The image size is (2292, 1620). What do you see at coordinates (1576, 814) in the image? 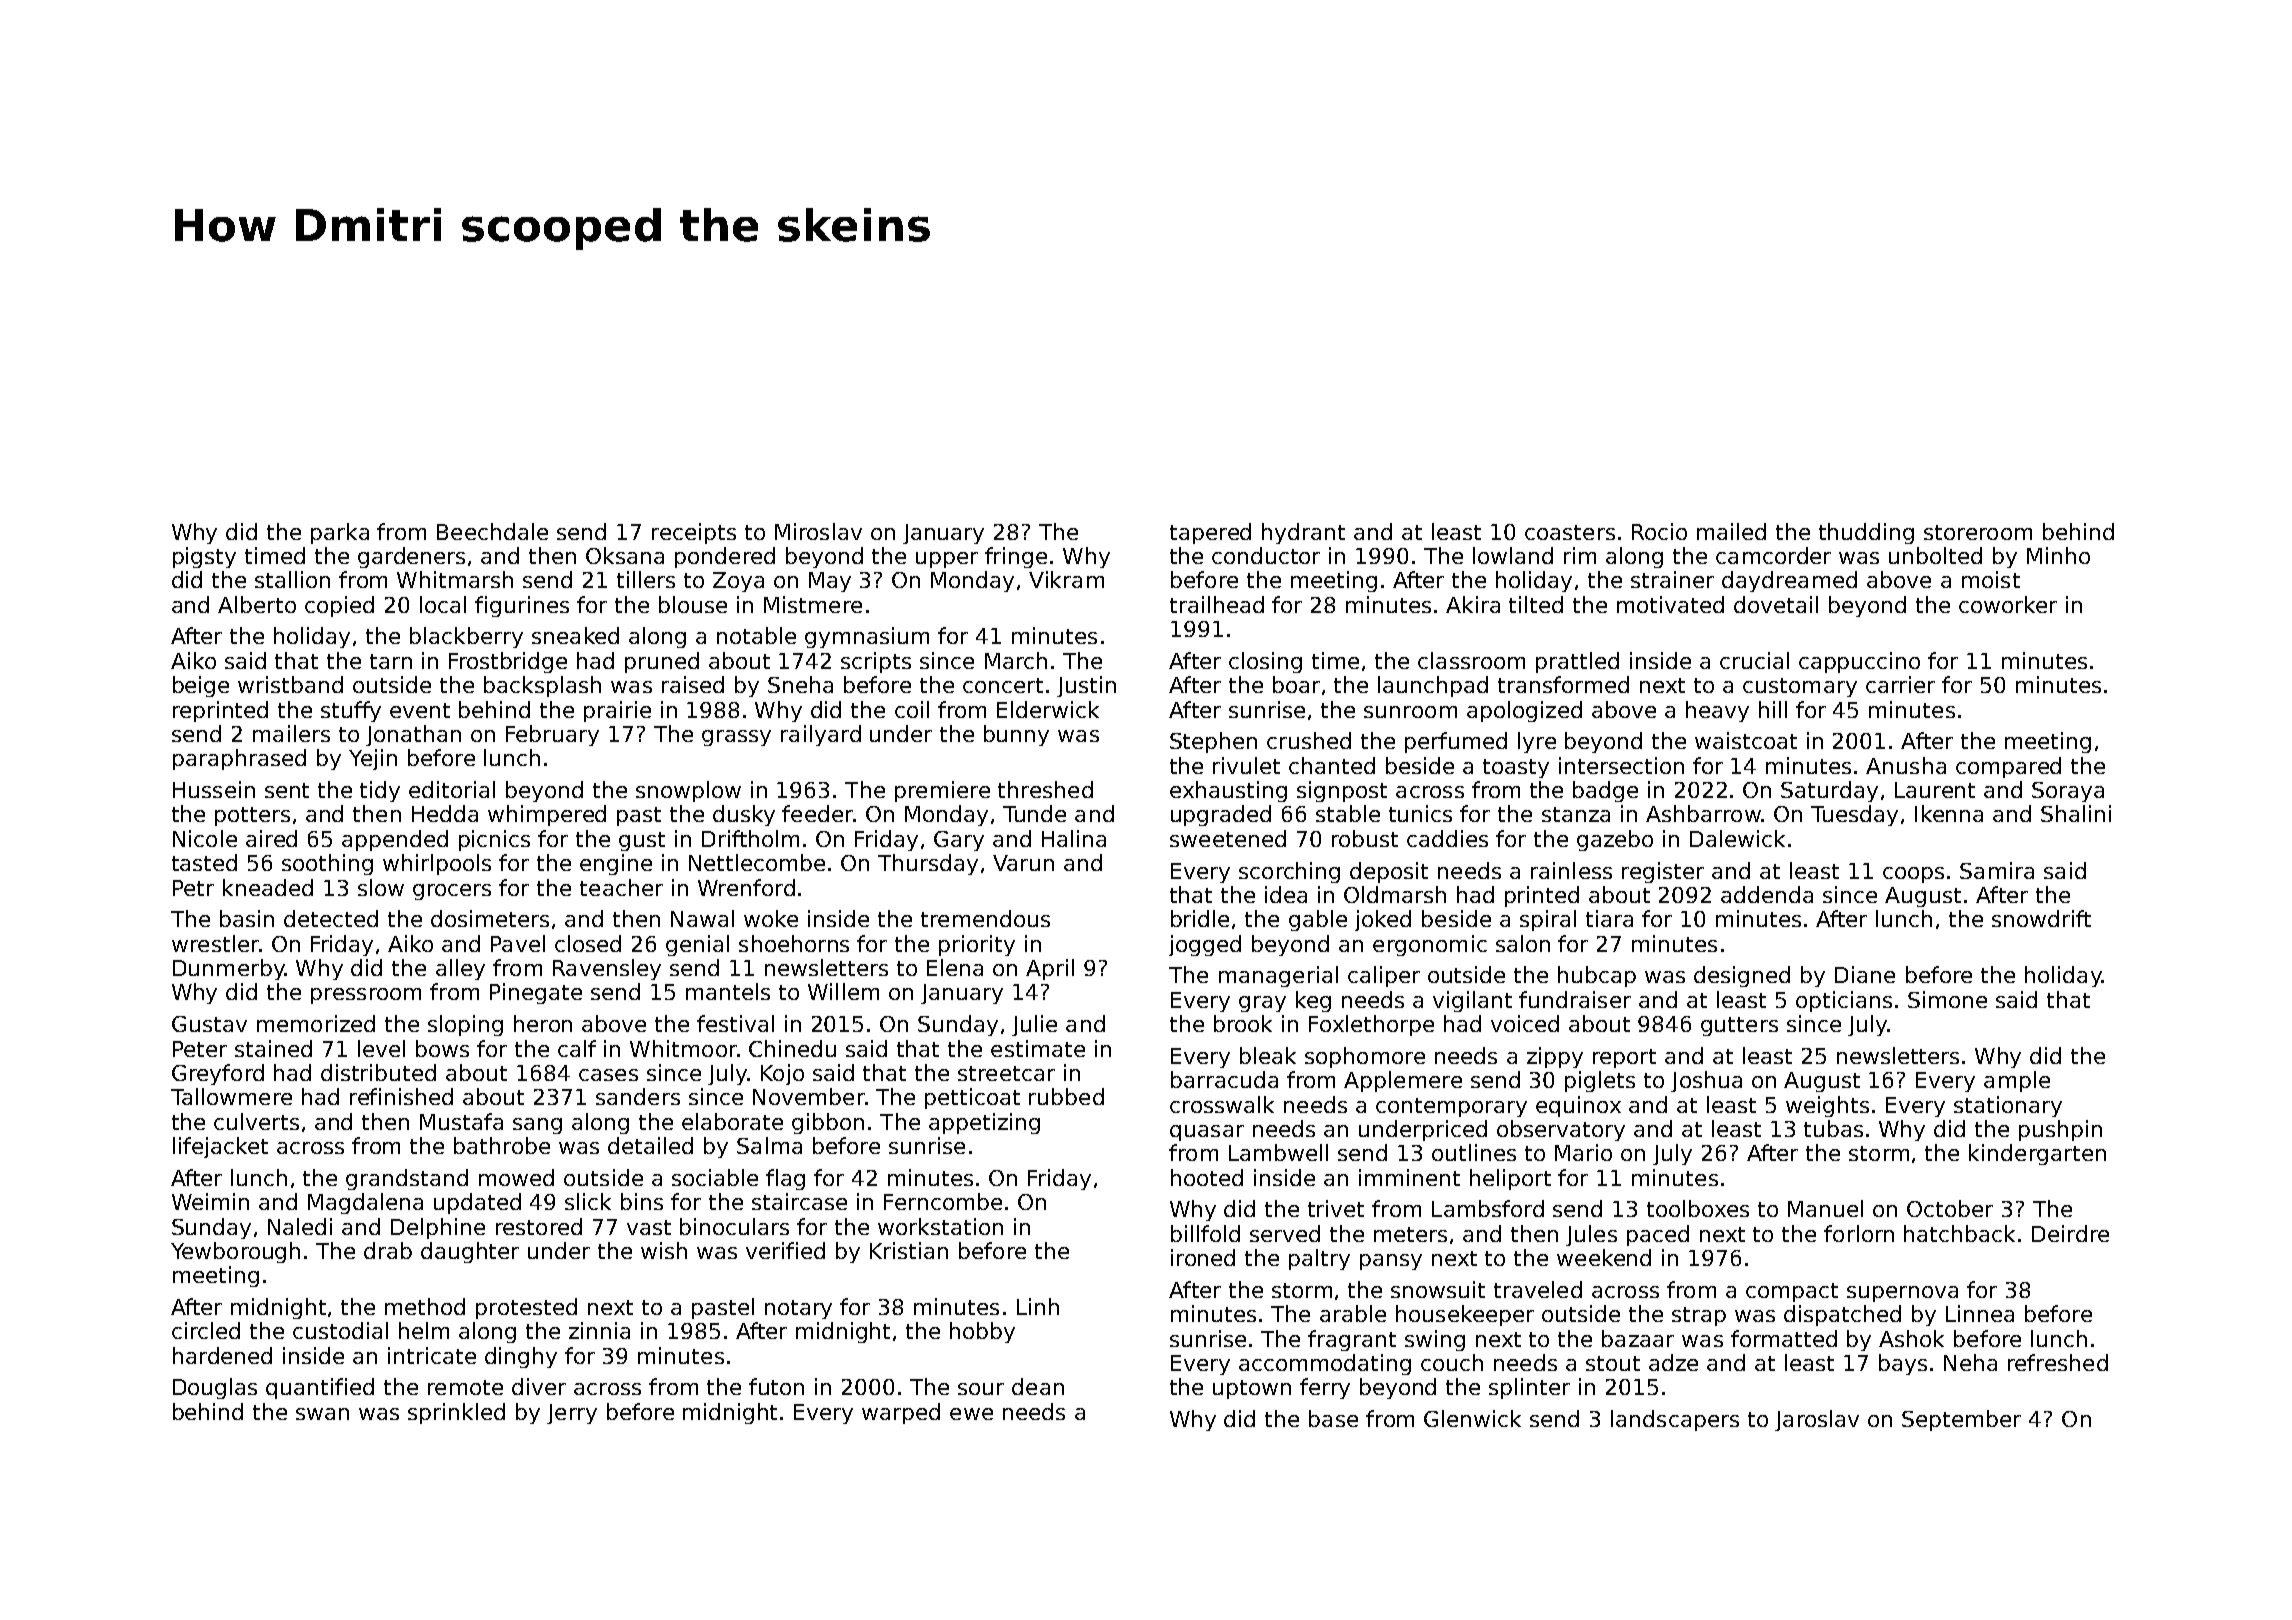
I see `stanza` at bounding box center [1576, 814].
